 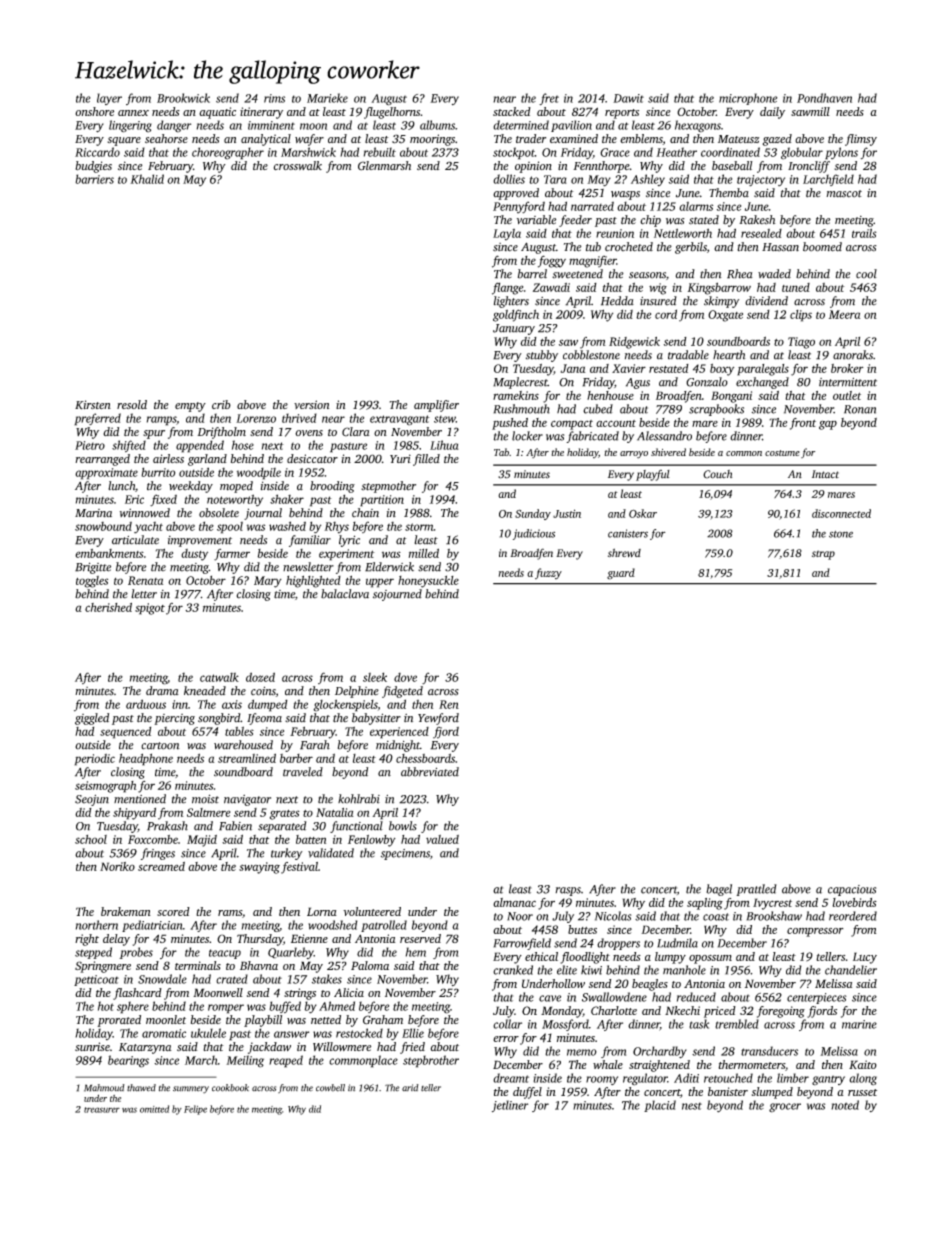 I want to click on dozed, so click(x=260, y=677).
